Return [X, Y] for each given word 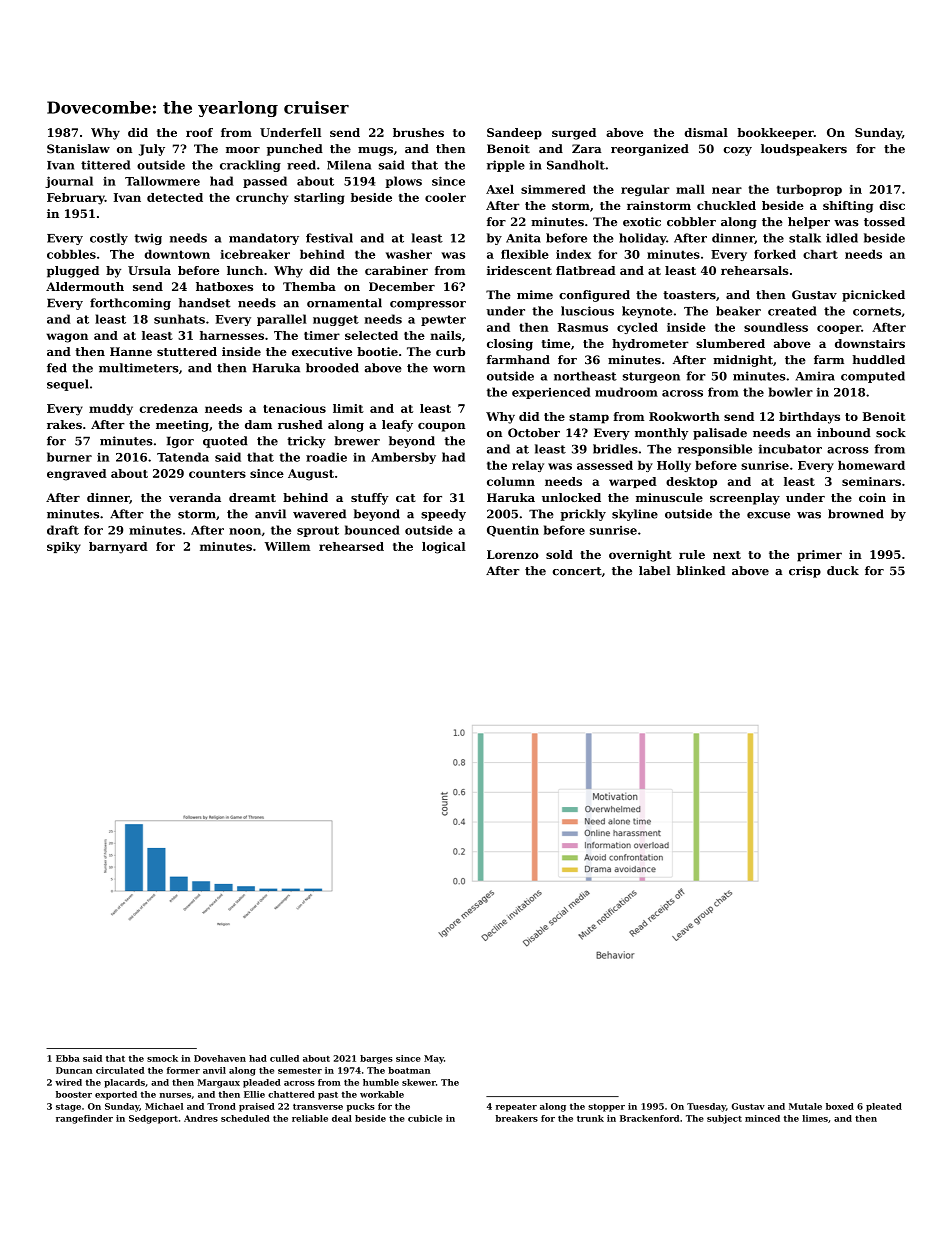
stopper [606, 1107]
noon [245, 531]
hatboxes [224, 286]
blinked [701, 571]
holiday [642, 239]
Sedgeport [153, 1119]
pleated [884, 1107]
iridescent [519, 270]
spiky [64, 548]
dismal [706, 132]
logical [444, 548]
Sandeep [514, 134]
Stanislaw [78, 149]
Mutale [805, 1106]
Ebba [68, 1058]
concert [577, 571]
